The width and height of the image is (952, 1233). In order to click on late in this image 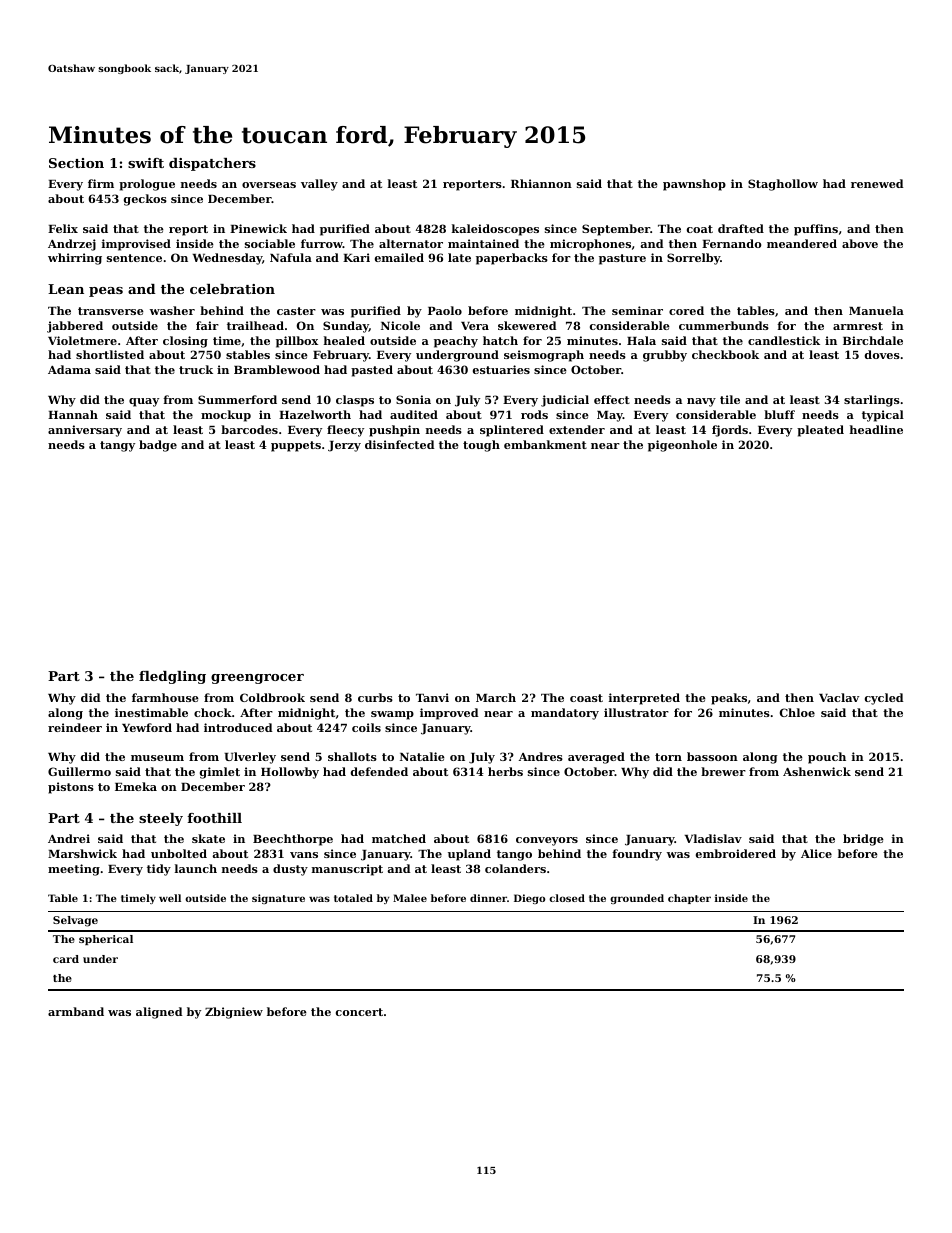, I will do `click(459, 257)`.
